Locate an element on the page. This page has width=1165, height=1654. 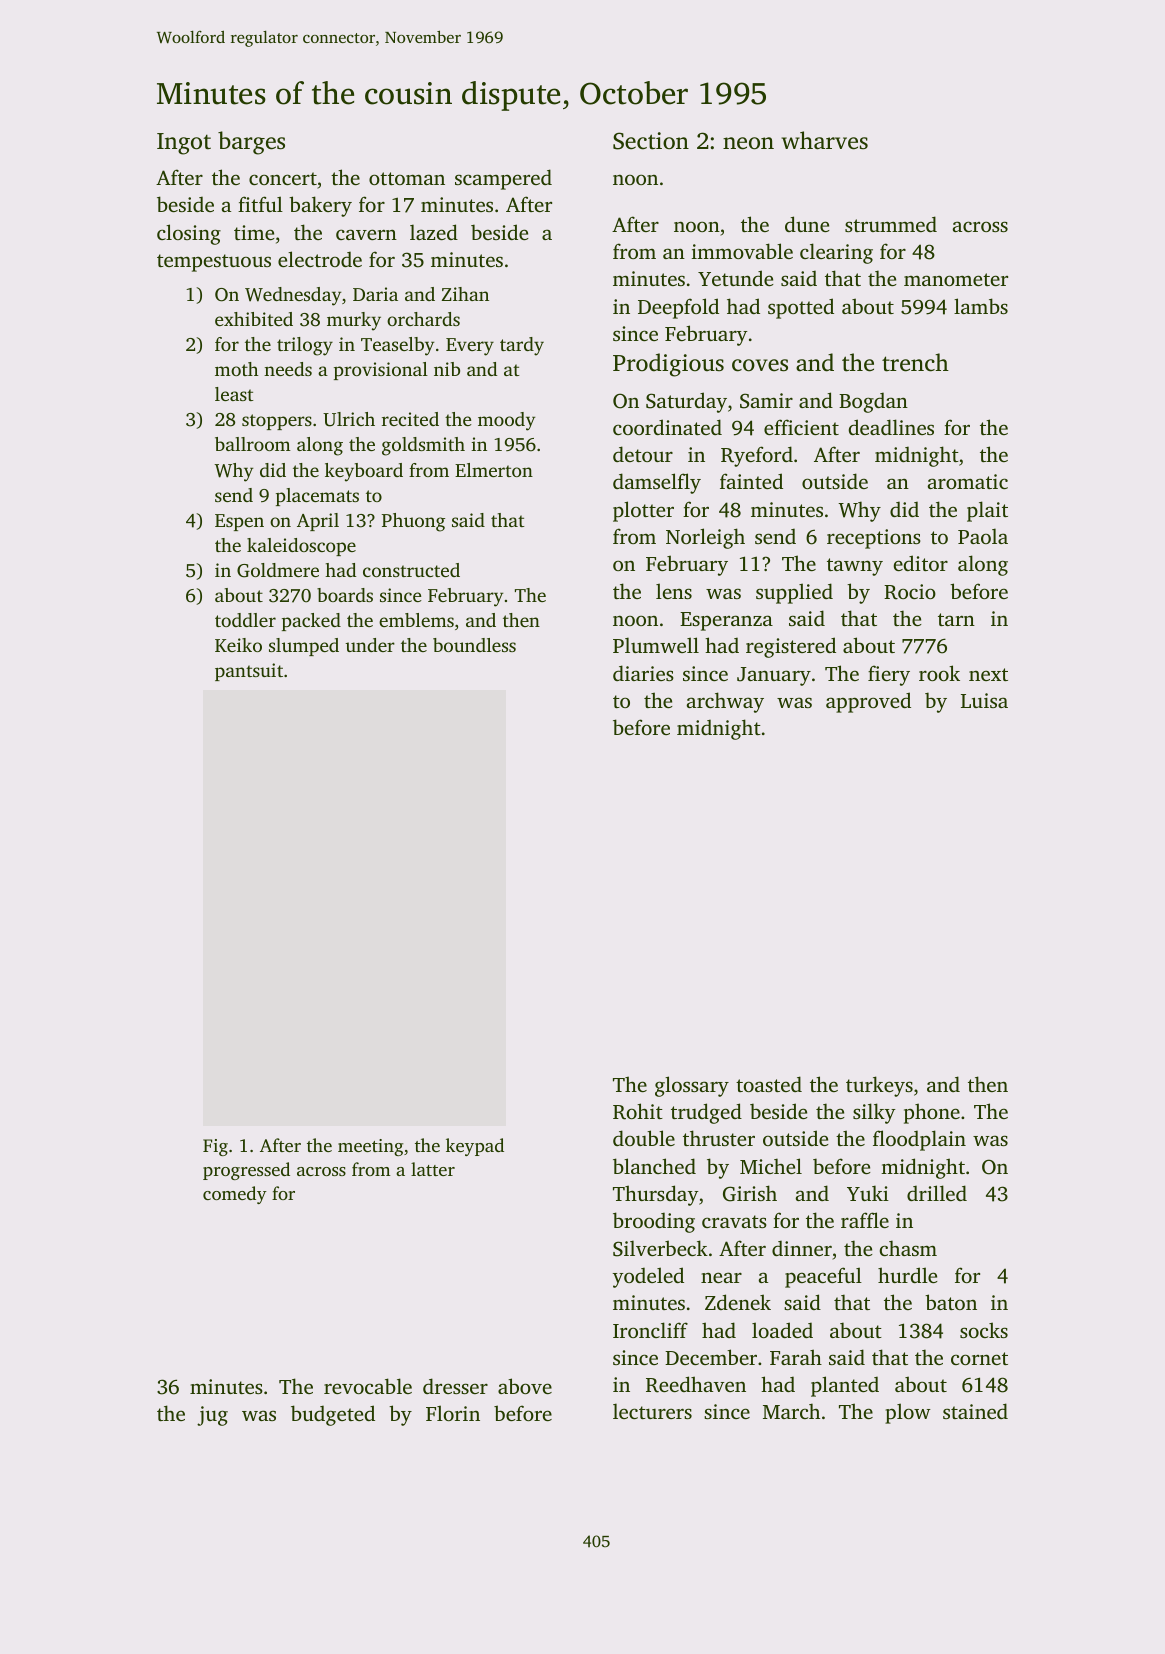
under is located at coordinates (370, 645).
